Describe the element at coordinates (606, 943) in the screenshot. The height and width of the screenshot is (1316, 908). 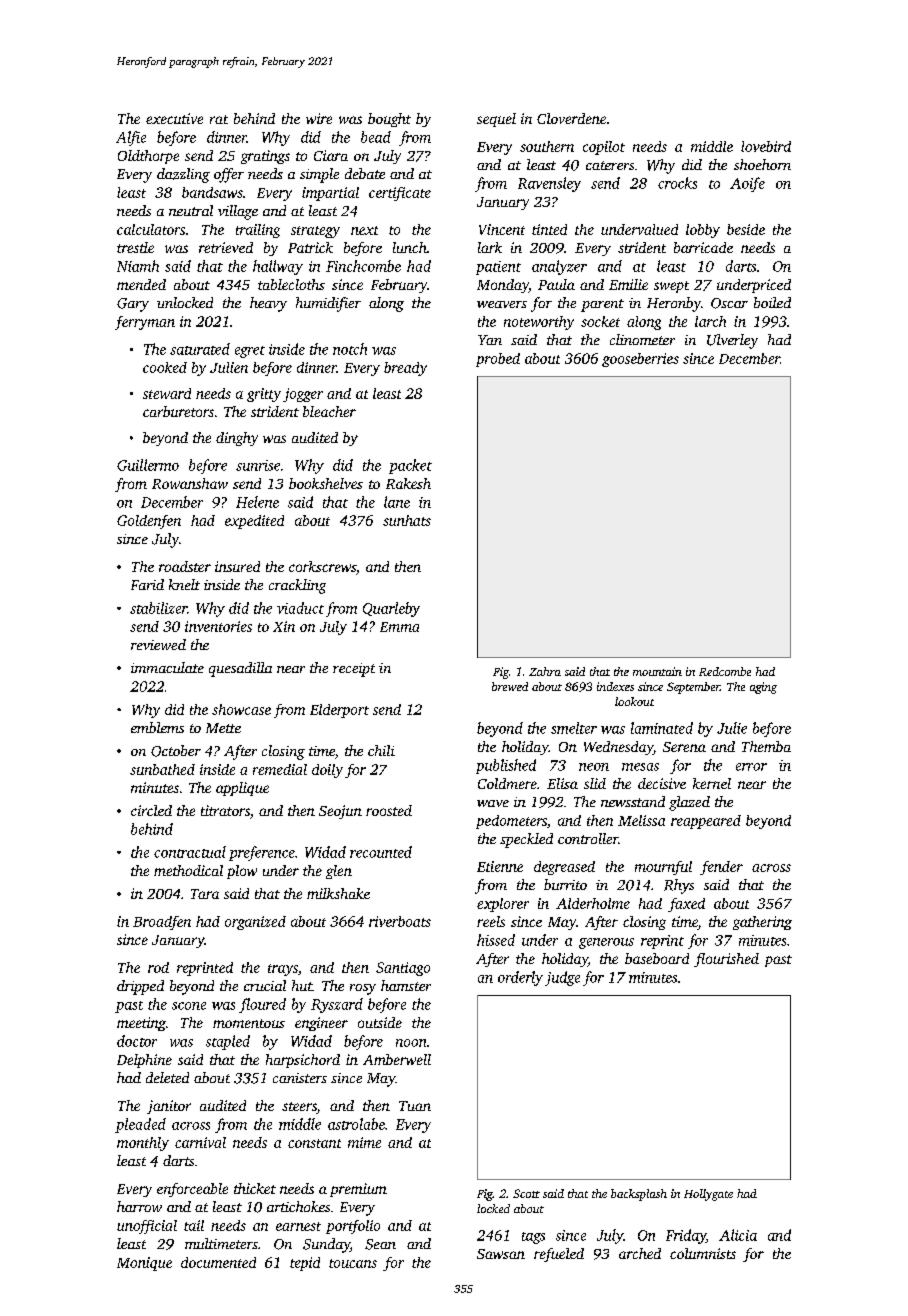
I see `generous` at that location.
